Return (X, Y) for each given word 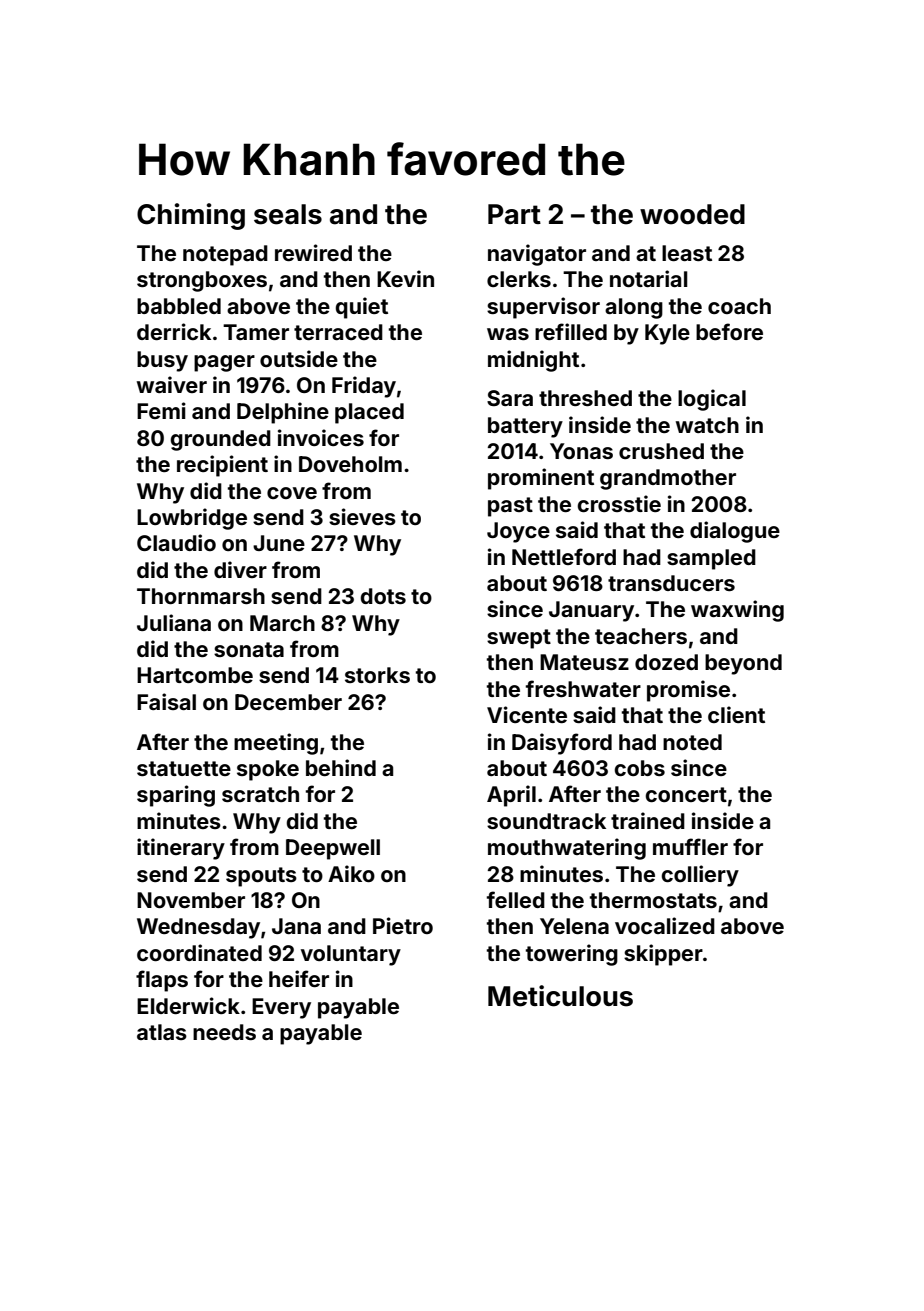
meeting (276, 744)
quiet (362, 308)
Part (514, 214)
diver (240, 569)
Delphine (283, 413)
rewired (313, 252)
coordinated (199, 952)
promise (688, 691)
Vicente (527, 714)
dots (383, 596)
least (687, 253)
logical (712, 400)
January (591, 611)
